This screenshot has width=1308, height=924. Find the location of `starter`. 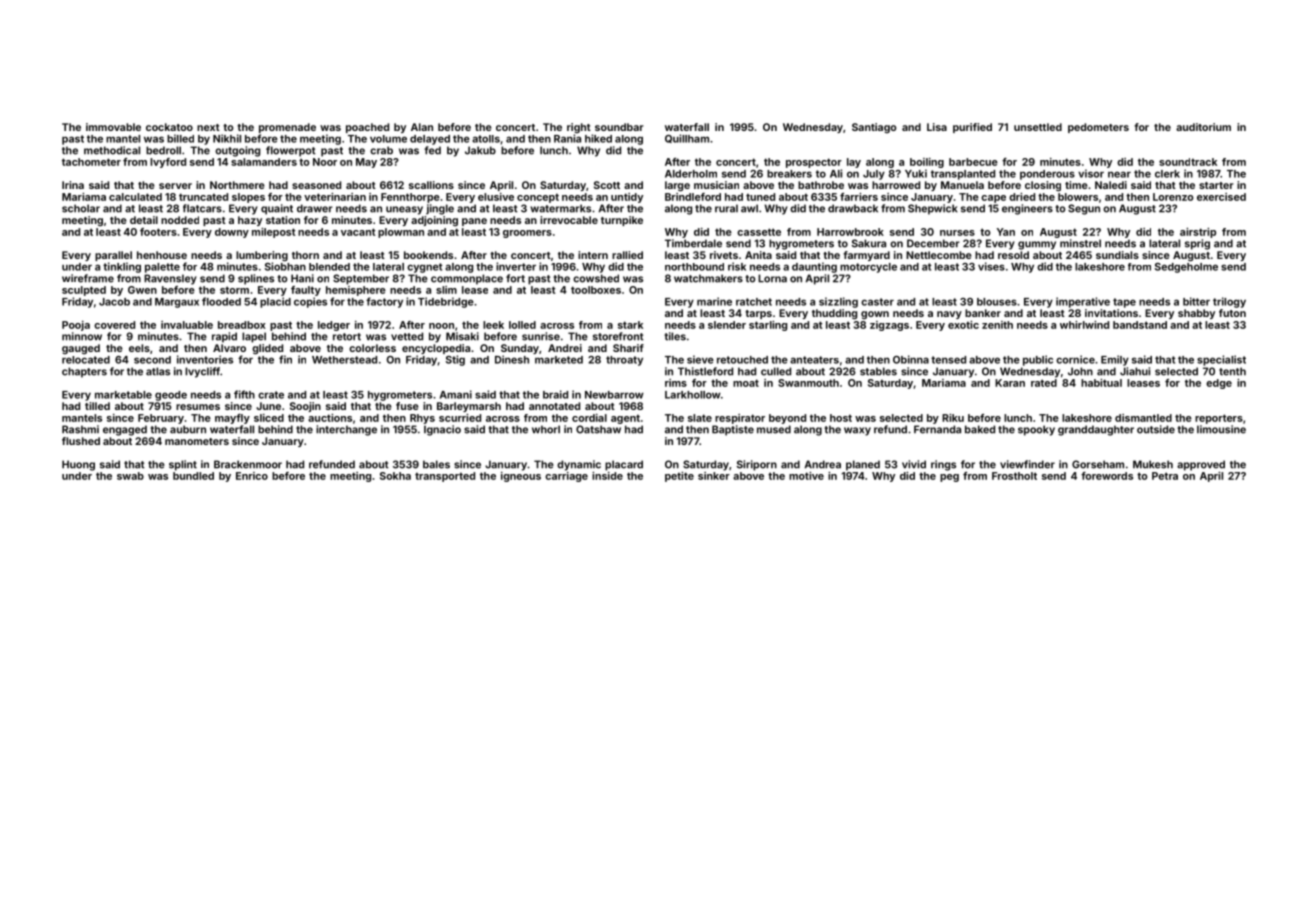

starter is located at coordinates (1216, 185).
